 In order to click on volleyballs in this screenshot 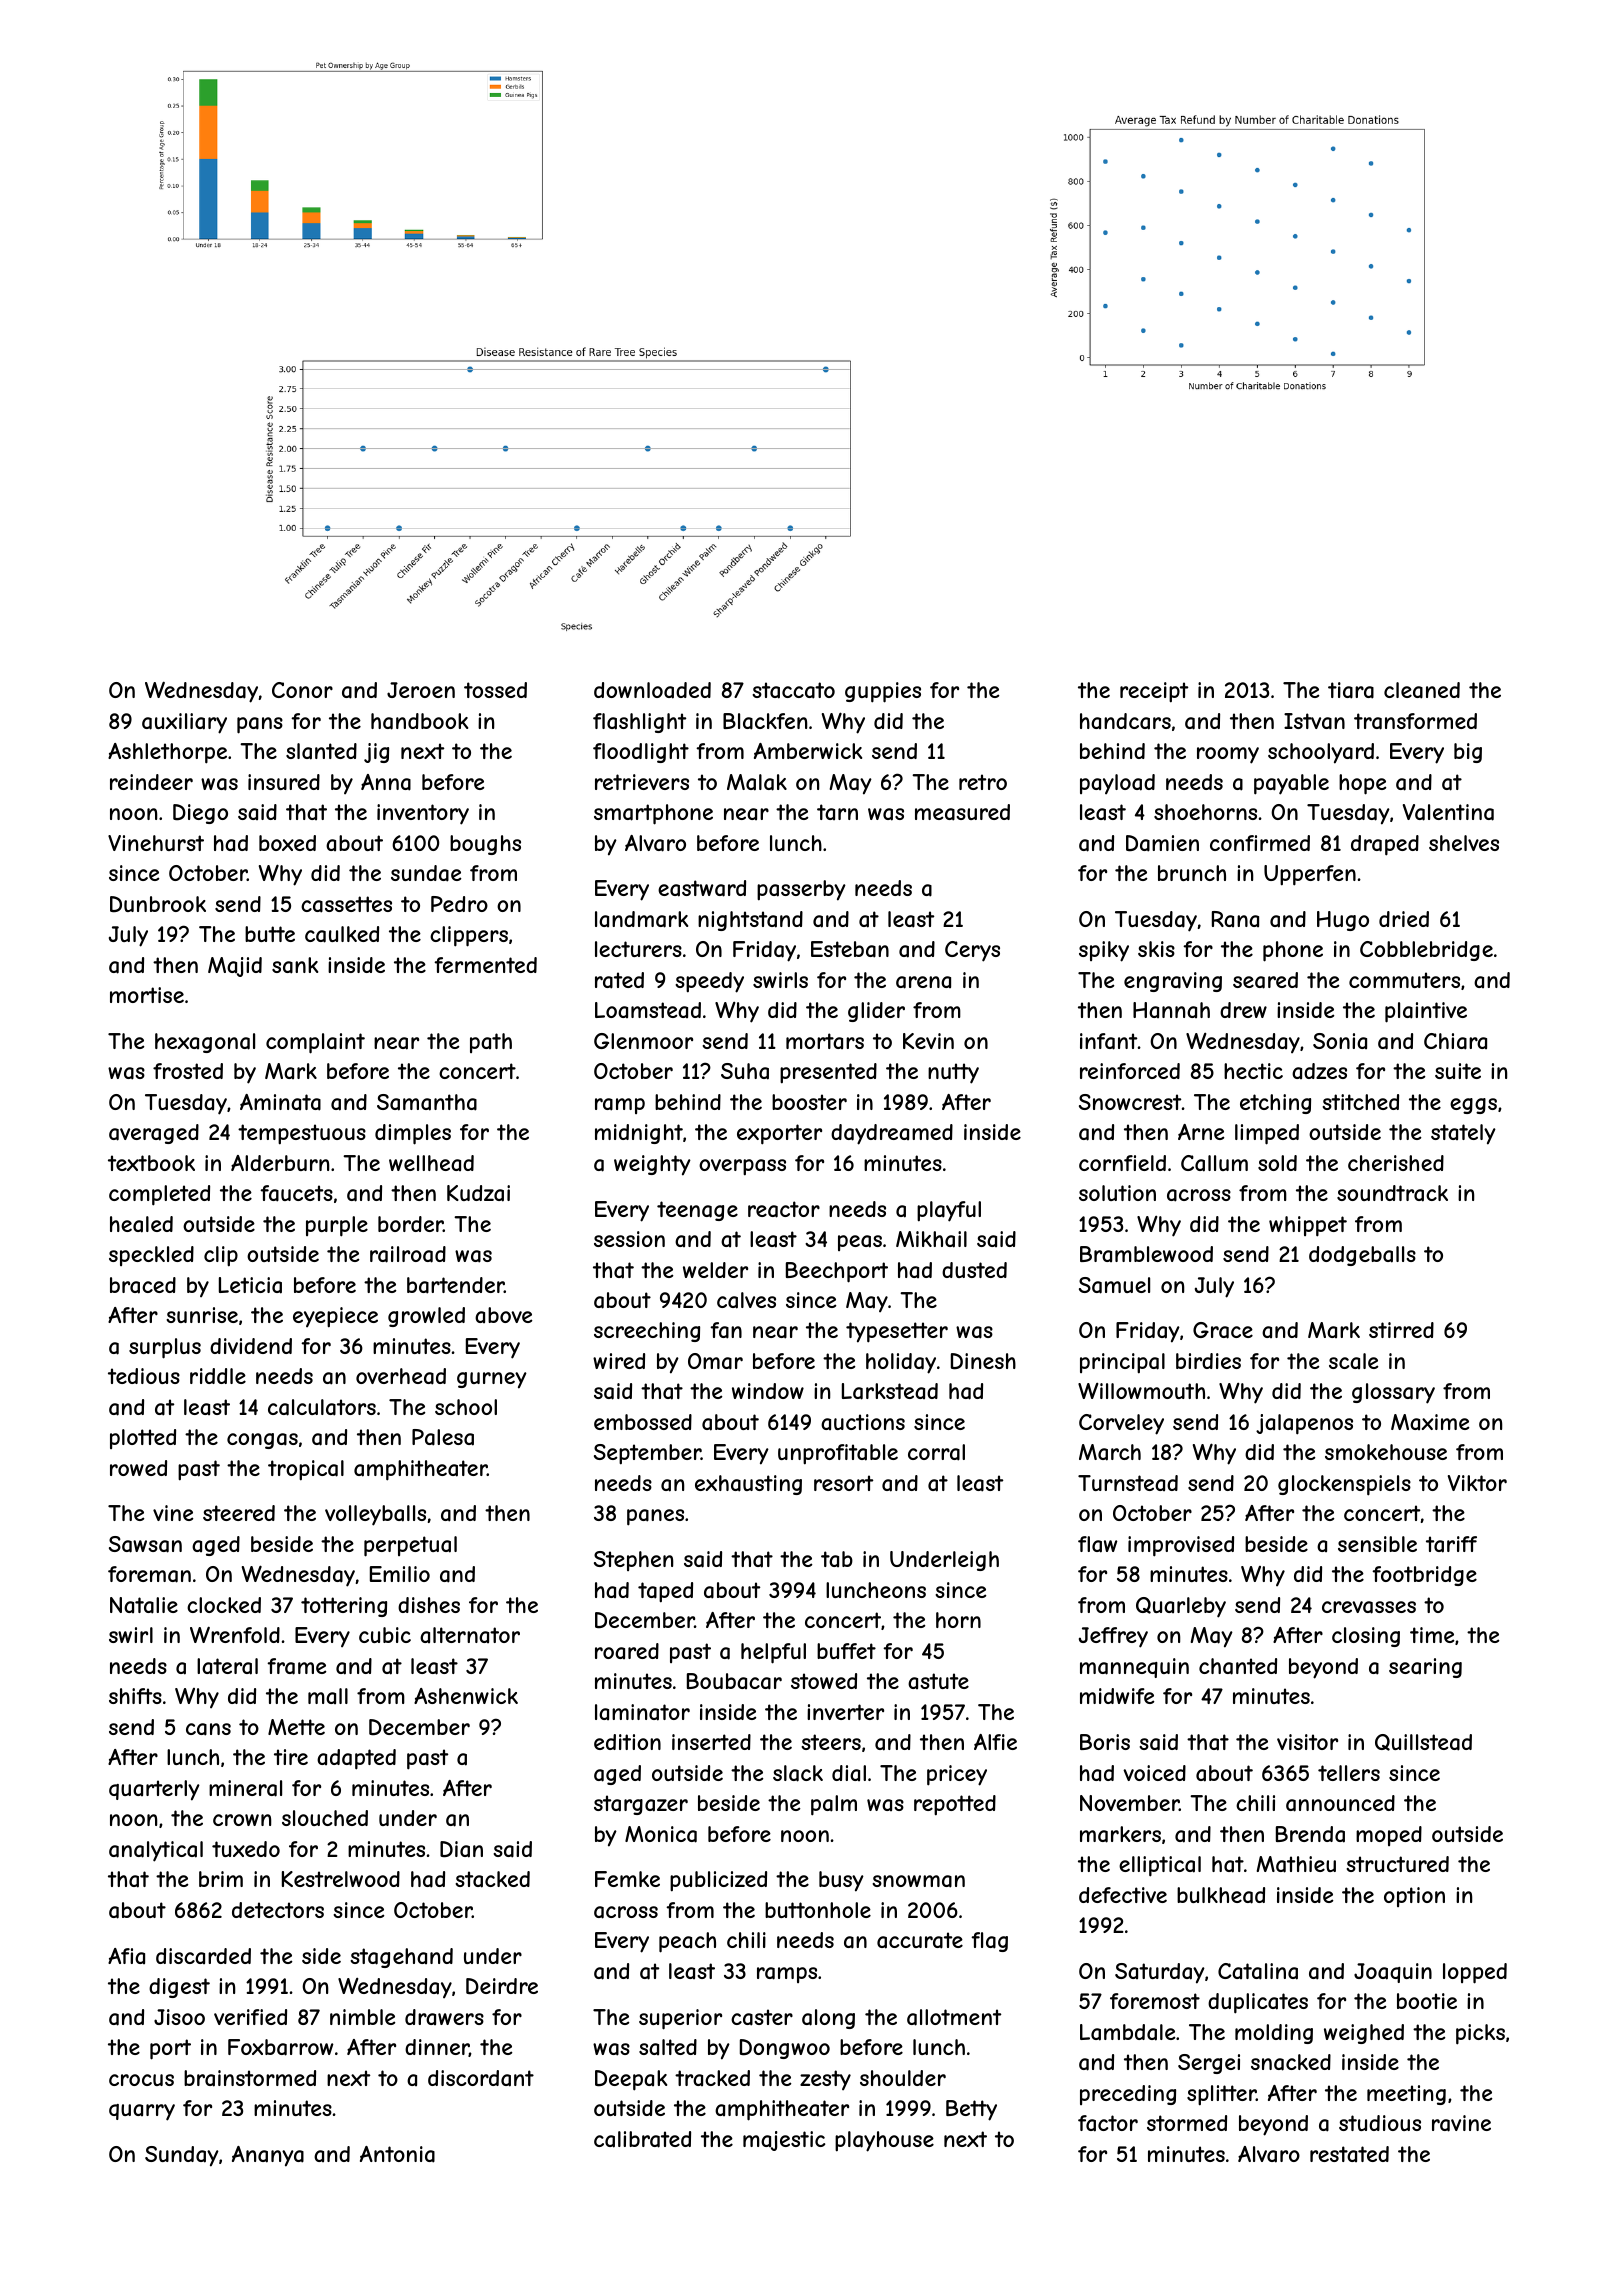, I will do `click(375, 1515)`.
